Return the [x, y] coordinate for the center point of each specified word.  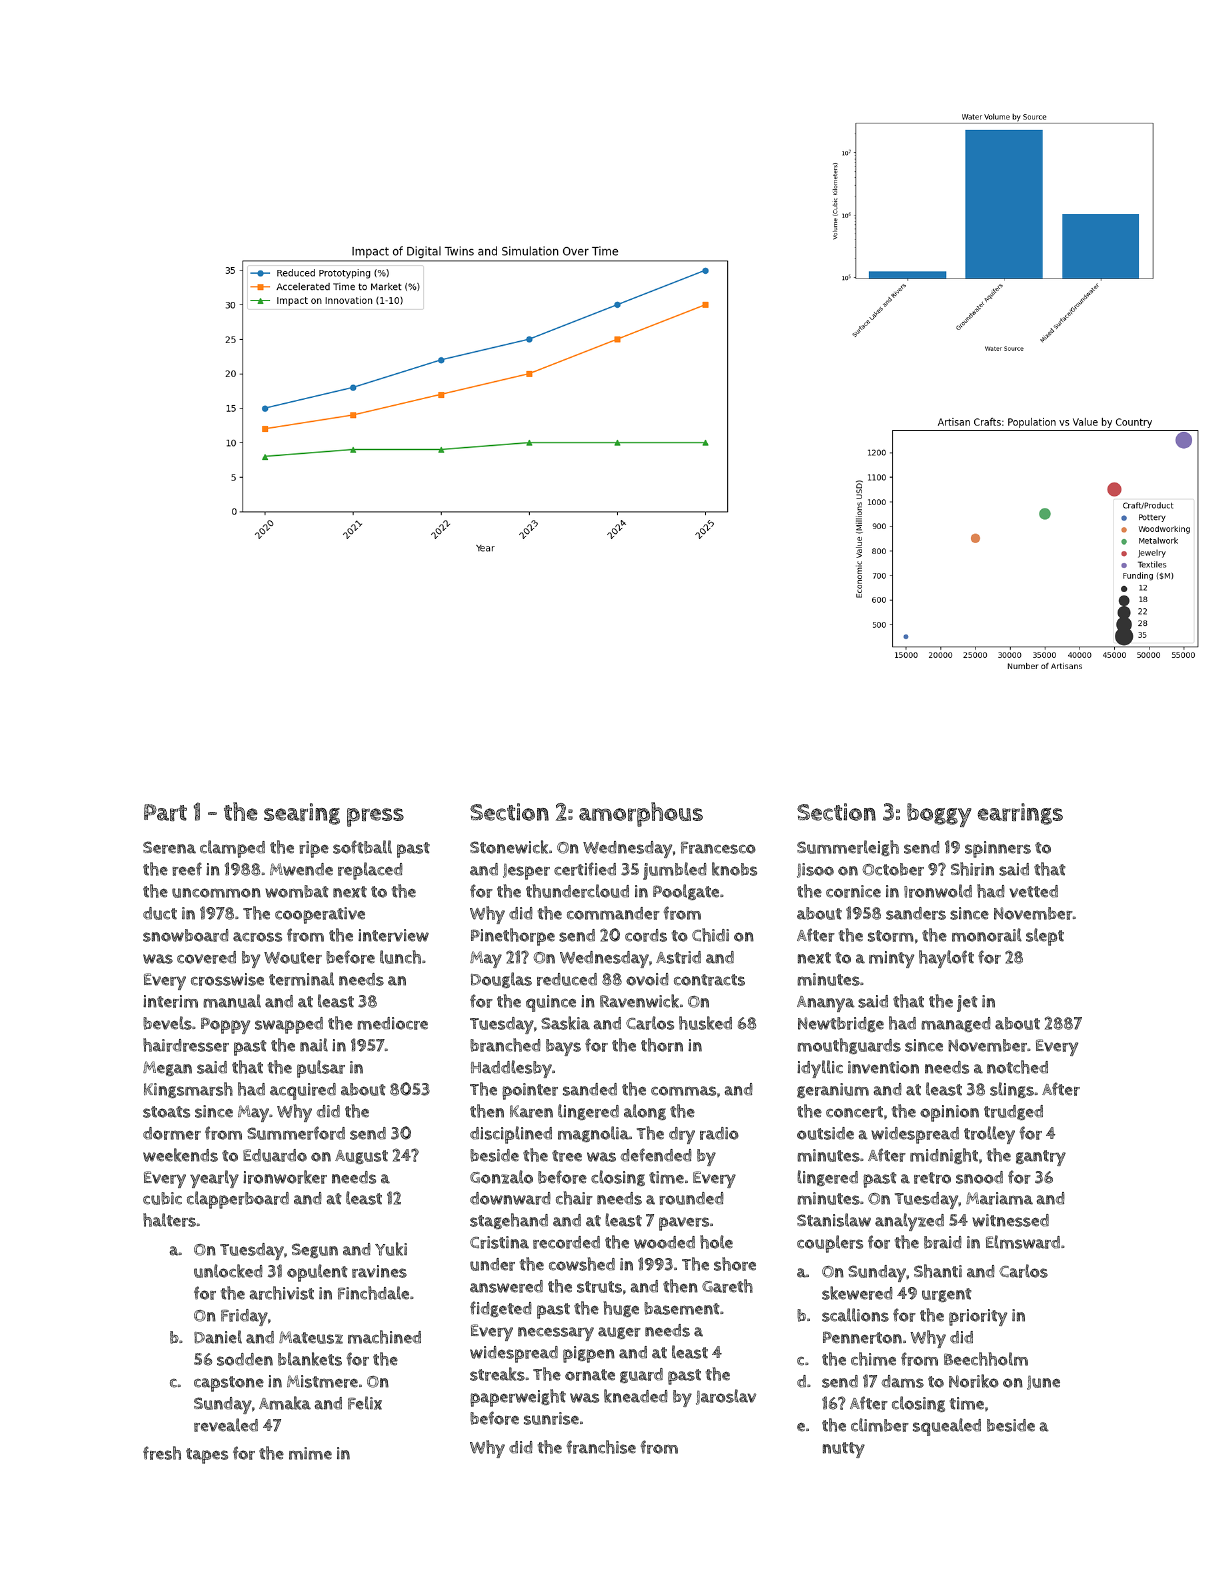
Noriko [974, 1381]
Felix [365, 1403]
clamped [232, 849]
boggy [939, 815]
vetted [1033, 891]
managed [956, 1024]
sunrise [551, 1418]
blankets [310, 1359]
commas [683, 1091]
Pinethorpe [513, 937]
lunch [400, 957]
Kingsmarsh [188, 1090]
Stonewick [509, 847]
